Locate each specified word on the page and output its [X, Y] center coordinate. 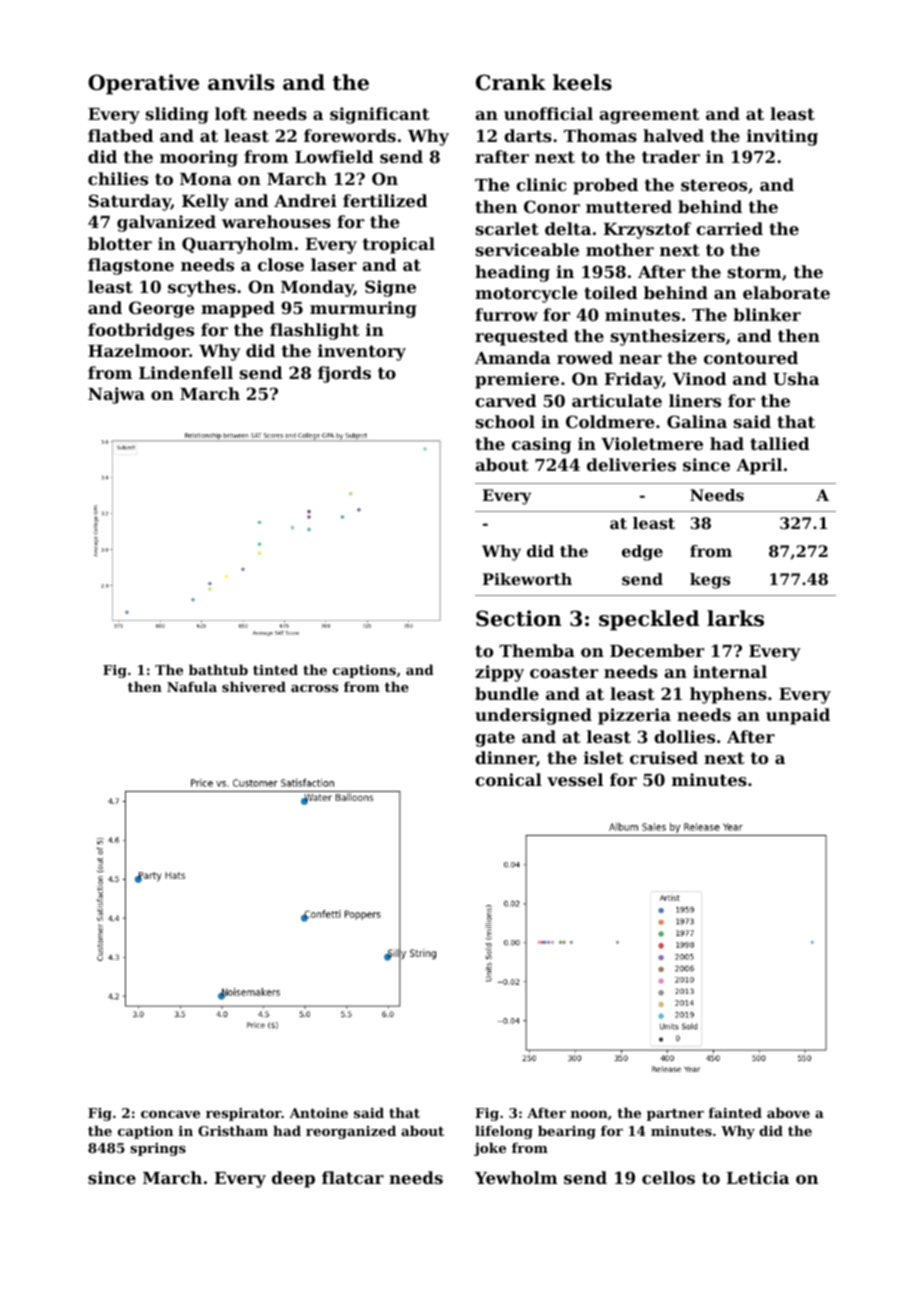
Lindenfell [186, 372]
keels [582, 82]
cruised [664, 757]
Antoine [318, 1113]
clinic [541, 184]
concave [170, 1114]
